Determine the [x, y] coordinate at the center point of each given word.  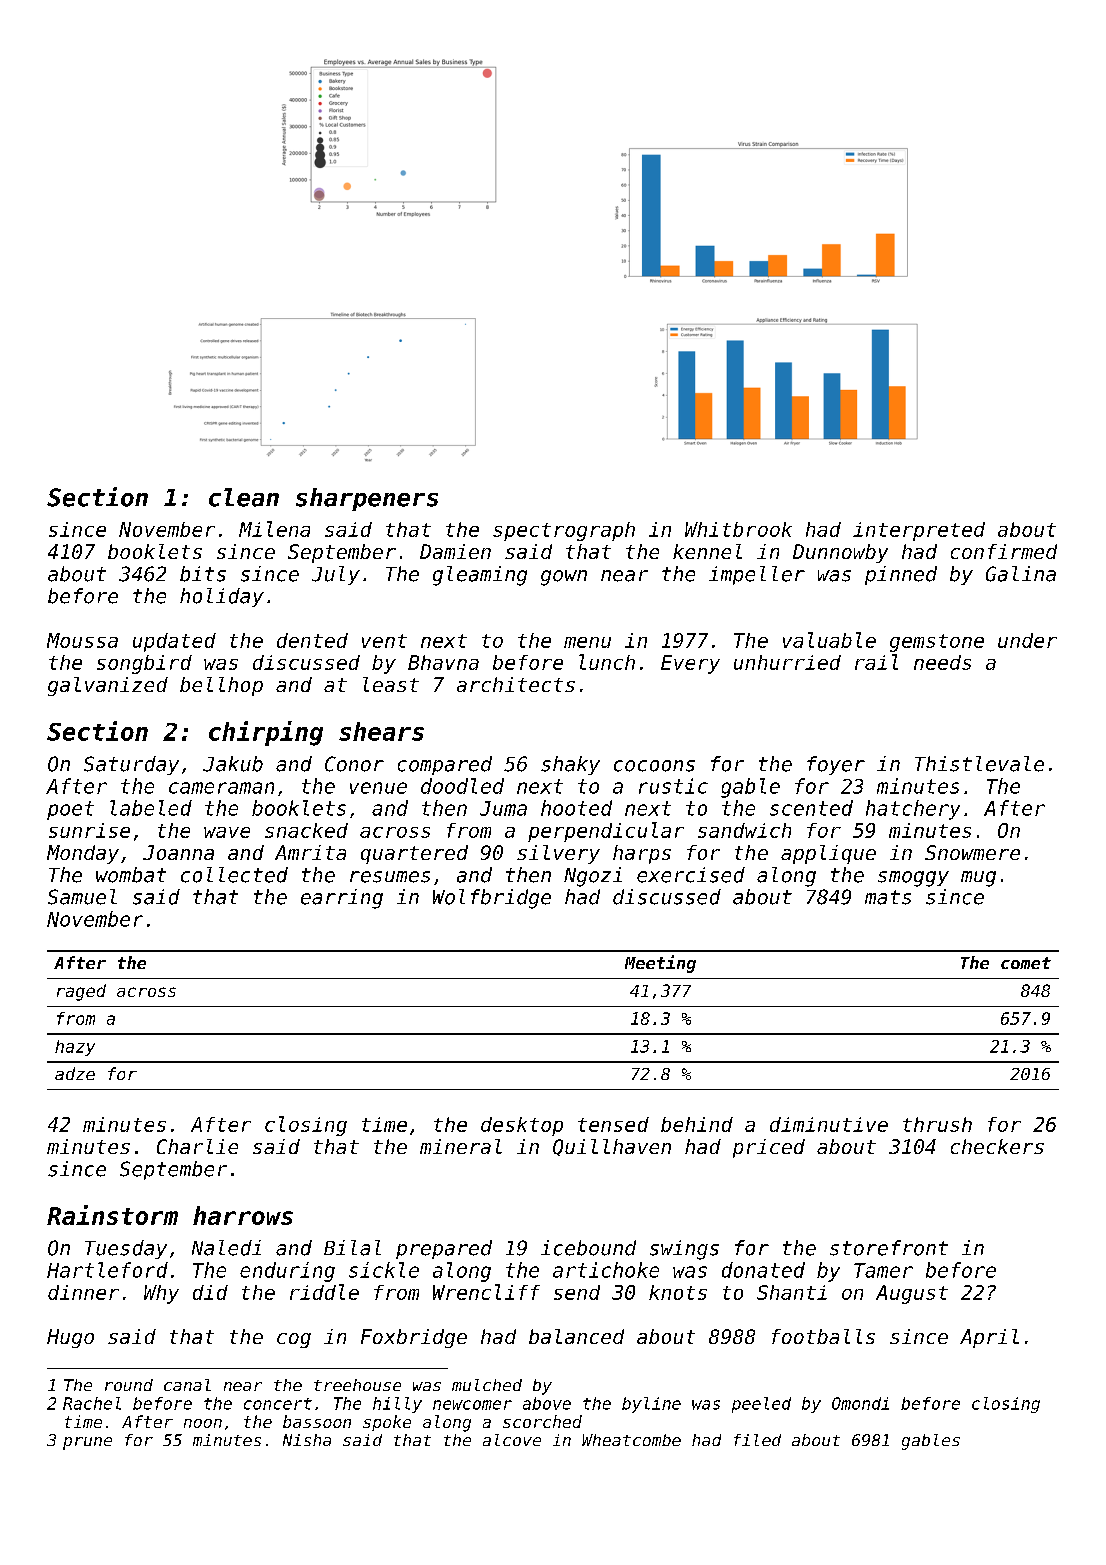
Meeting [660, 964]
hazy [75, 1048]
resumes [390, 877]
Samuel [82, 897]
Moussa [82, 640]
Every [690, 664]
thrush [937, 1124]
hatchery [913, 810]
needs [942, 662]
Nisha [307, 1440]
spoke [387, 1423]
